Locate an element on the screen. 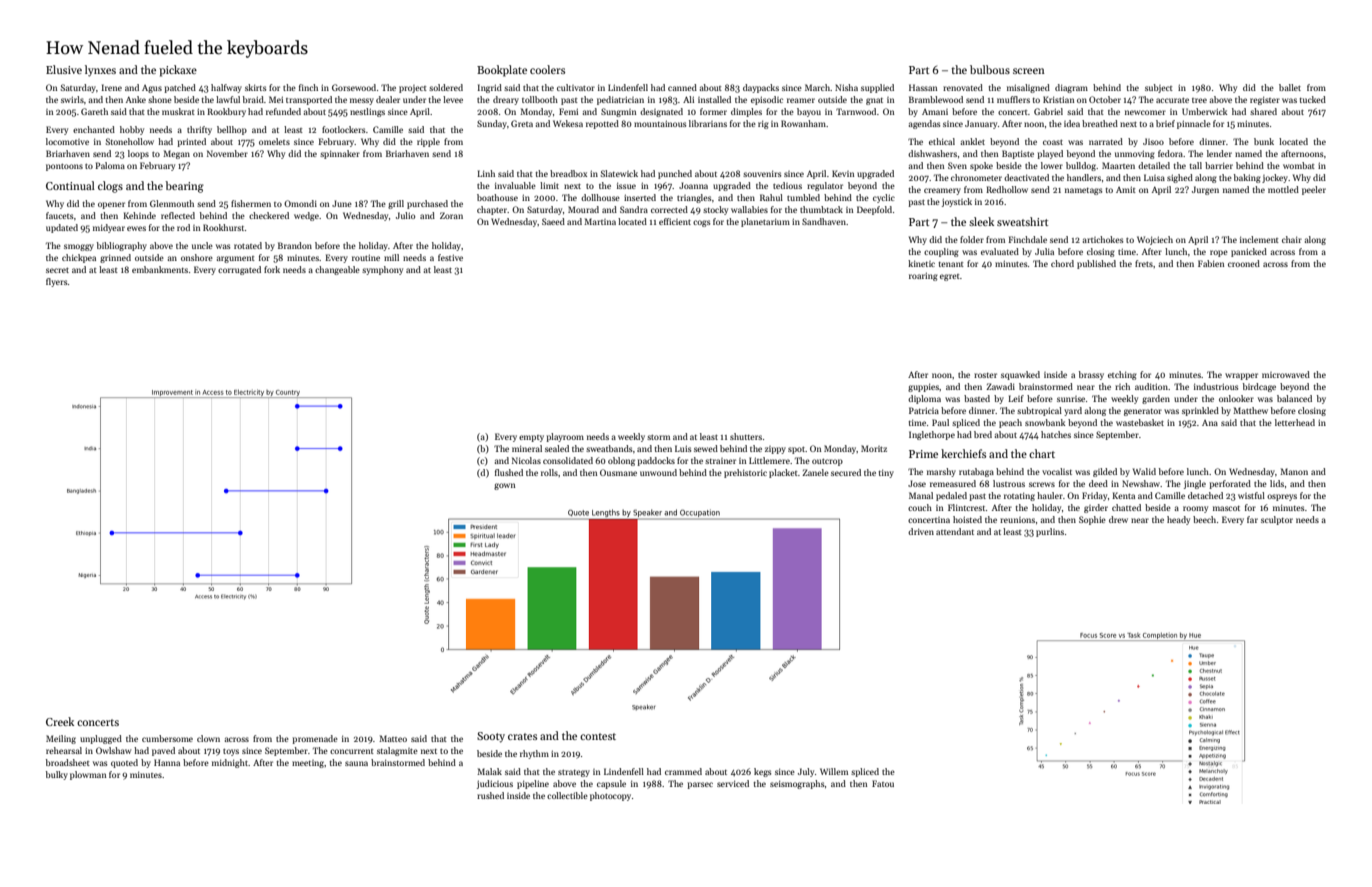  sculptor is located at coordinates (1277, 520).
